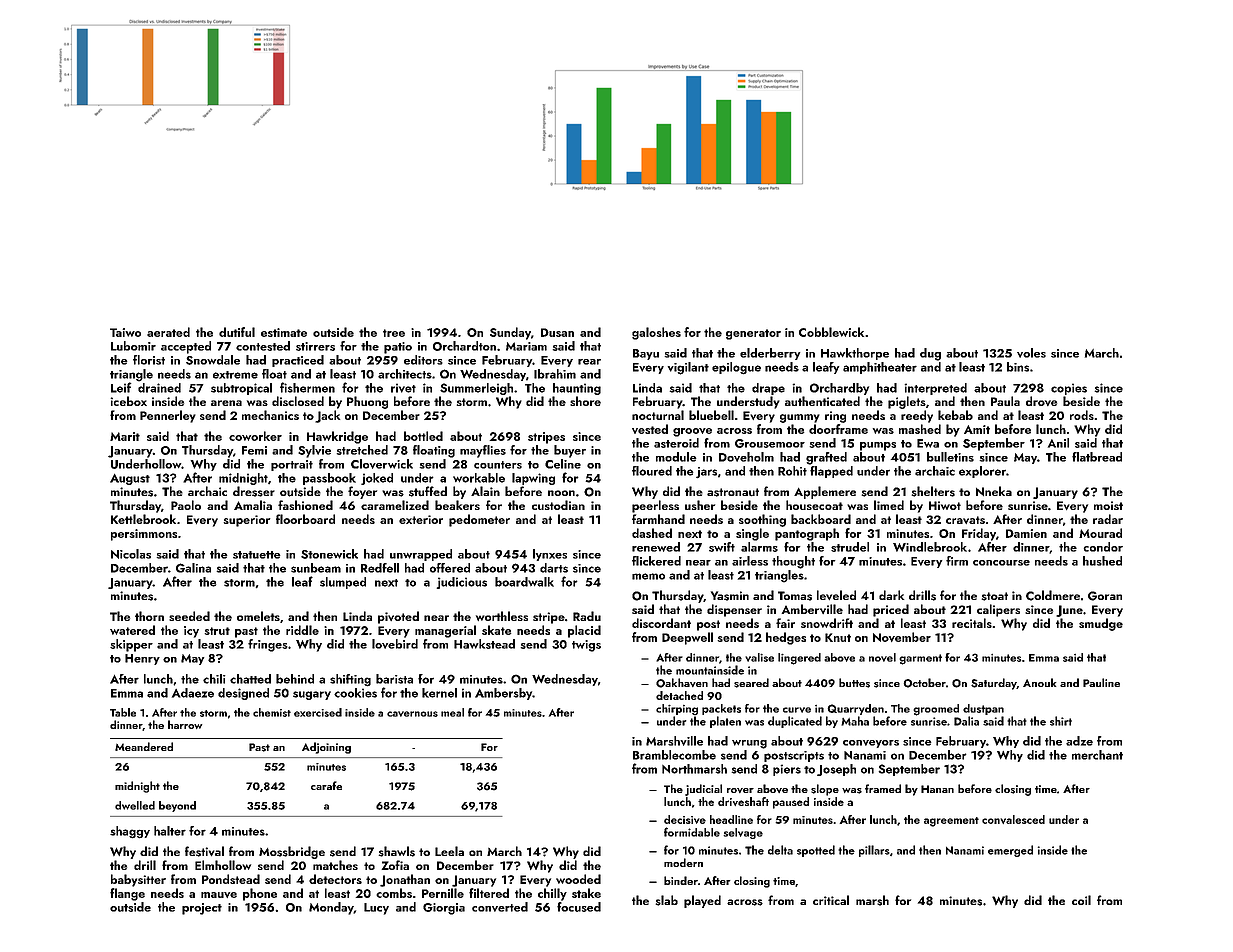 The height and width of the screenshot is (952, 1233). What do you see at coordinates (350, 680) in the screenshot?
I see `shifting` at bounding box center [350, 680].
